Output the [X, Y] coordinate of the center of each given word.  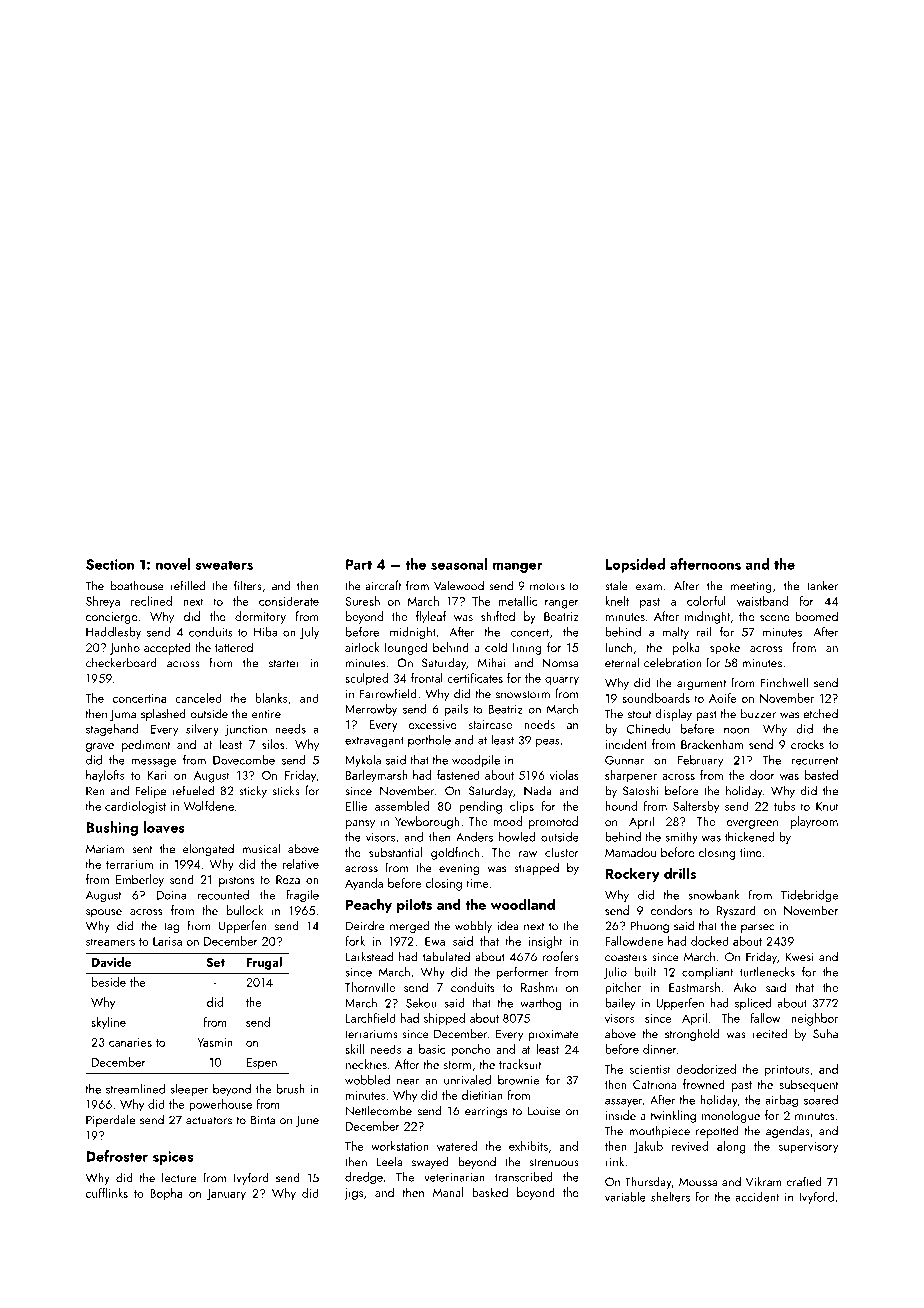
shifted [498, 616]
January [226, 1195]
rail [704, 632]
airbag [781, 1101]
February [700, 761]
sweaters [224, 565]
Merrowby [371, 710]
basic [432, 1049]
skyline [108, 1023]
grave [100, 747]
